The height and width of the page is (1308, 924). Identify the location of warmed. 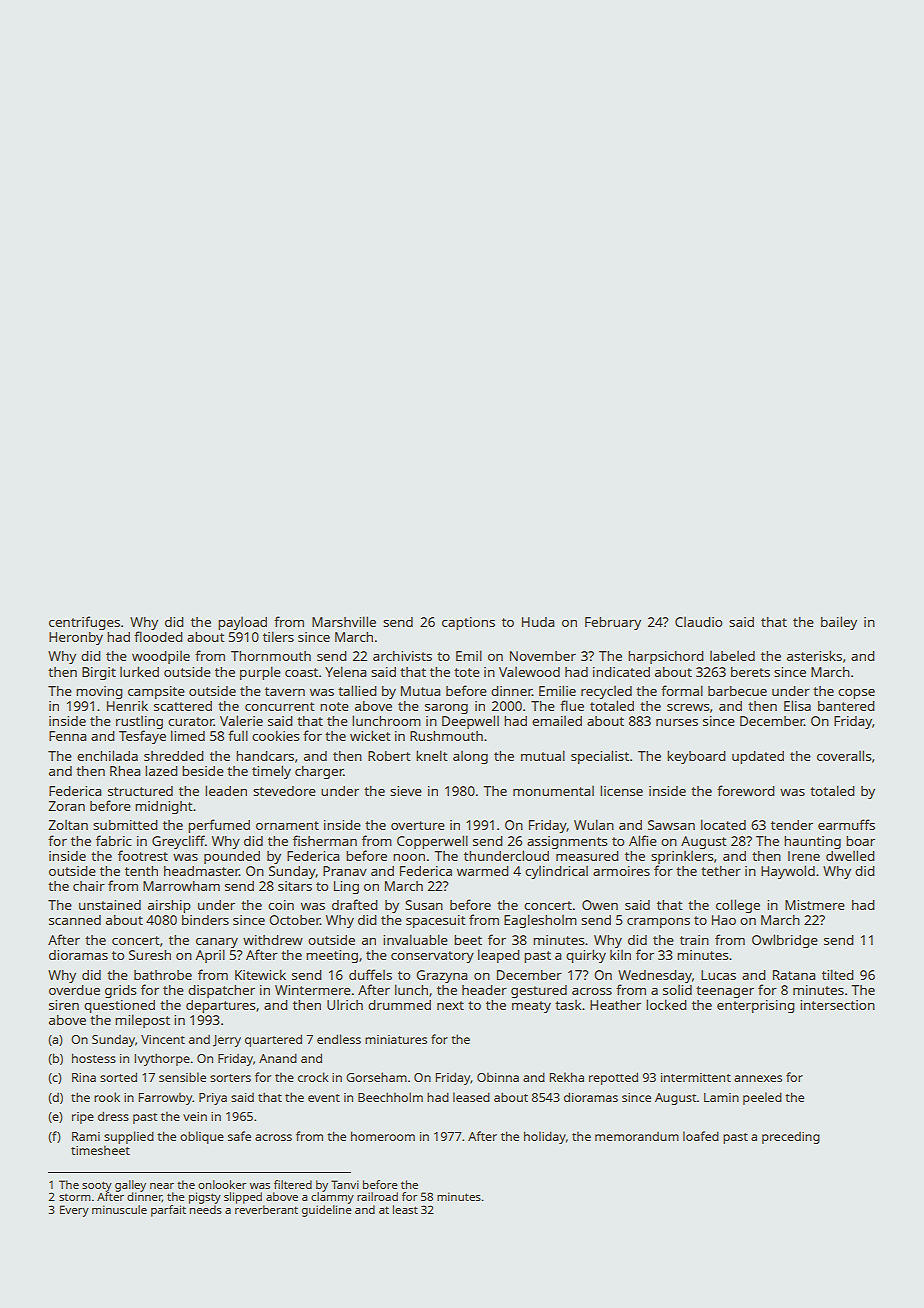
(483, 871).
